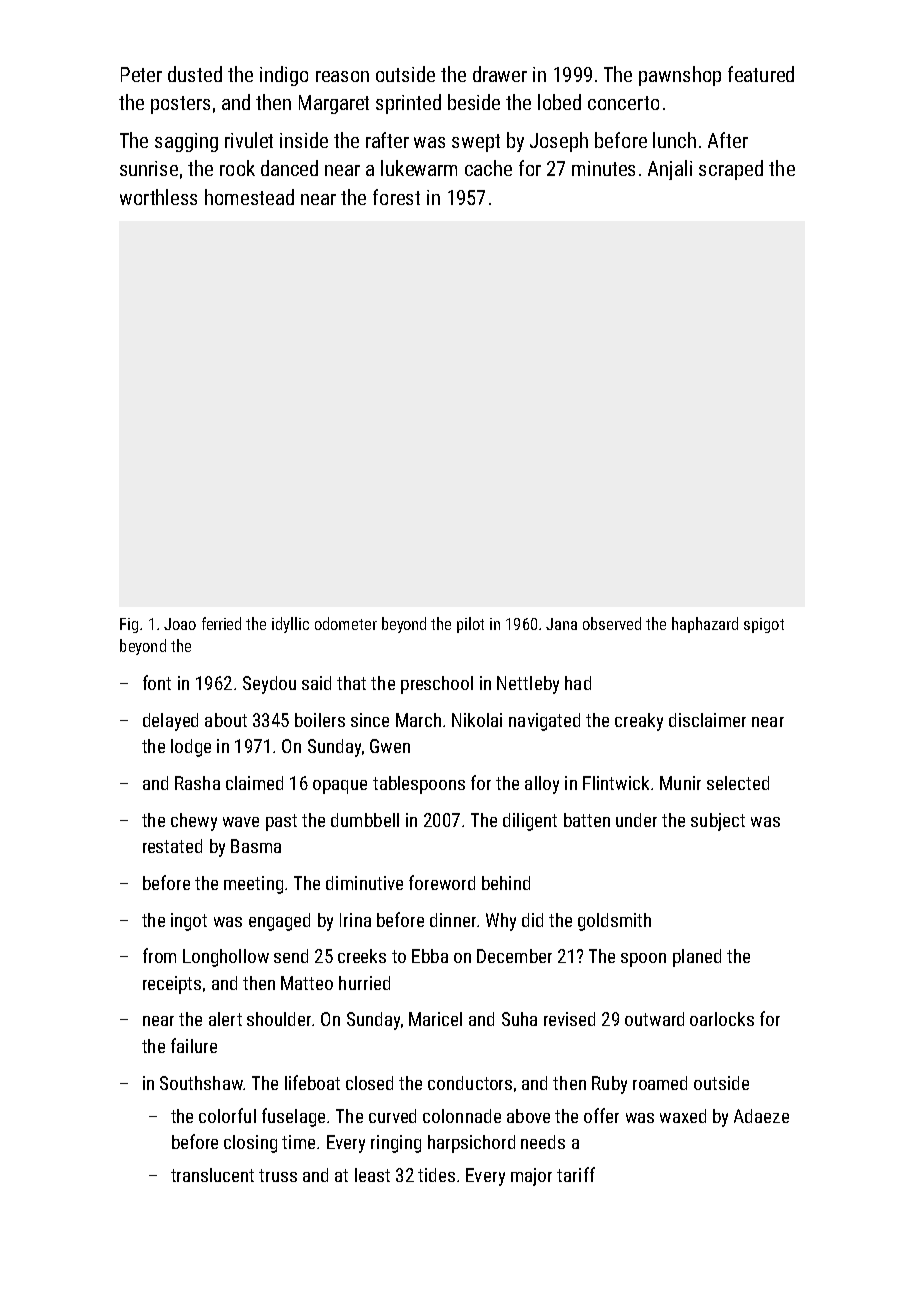 The image size is (924, 1314). Describe the element at coordinates (396, 197) in the screenshot. I see `forest` at that location.
